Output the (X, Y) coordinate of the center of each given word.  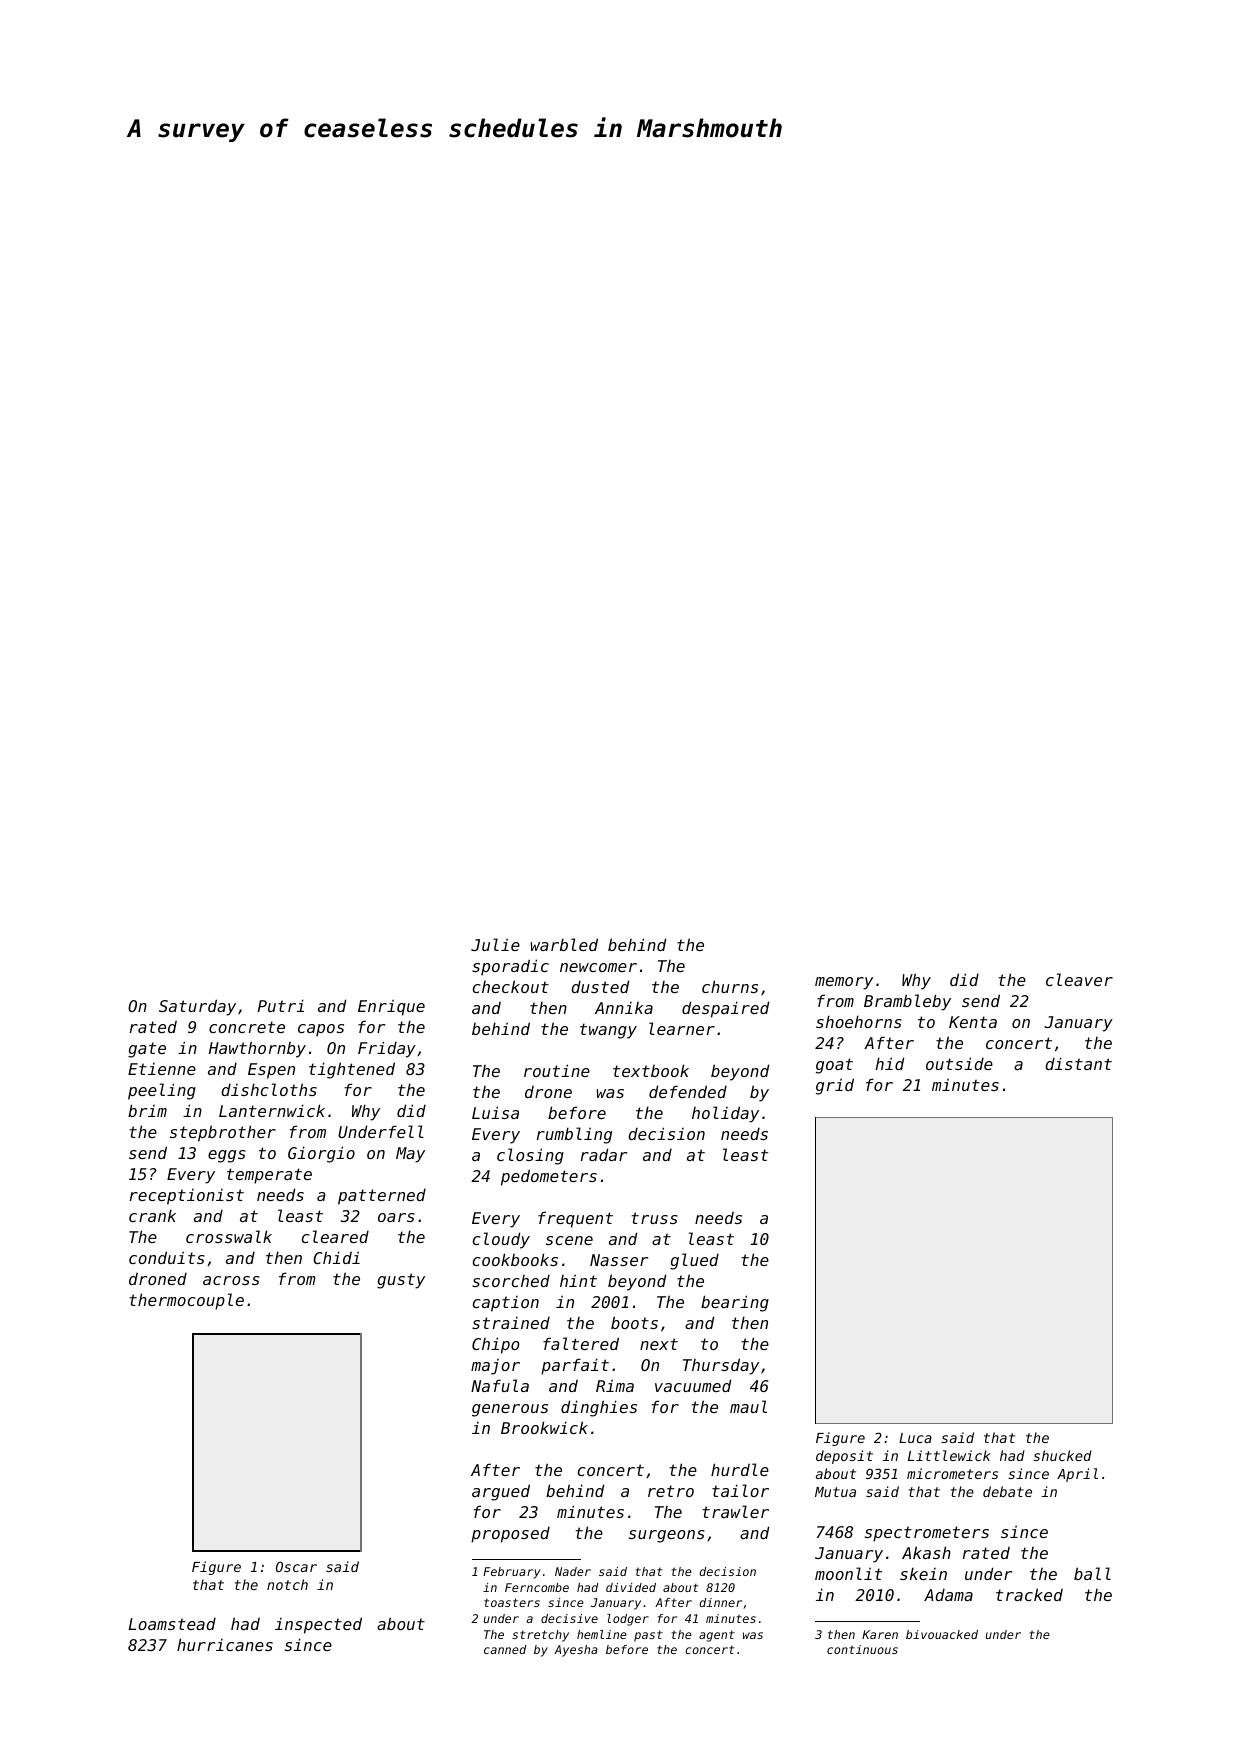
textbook (651, 1070)
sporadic (510, 967)
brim (147, 1110)
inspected (318, 1625)
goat (834, 1066)
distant (1078, 1063)
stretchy (540, 1636)
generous (510, 1410)
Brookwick (544, 1427)
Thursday (721, 1366)
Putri (281, 1005)
